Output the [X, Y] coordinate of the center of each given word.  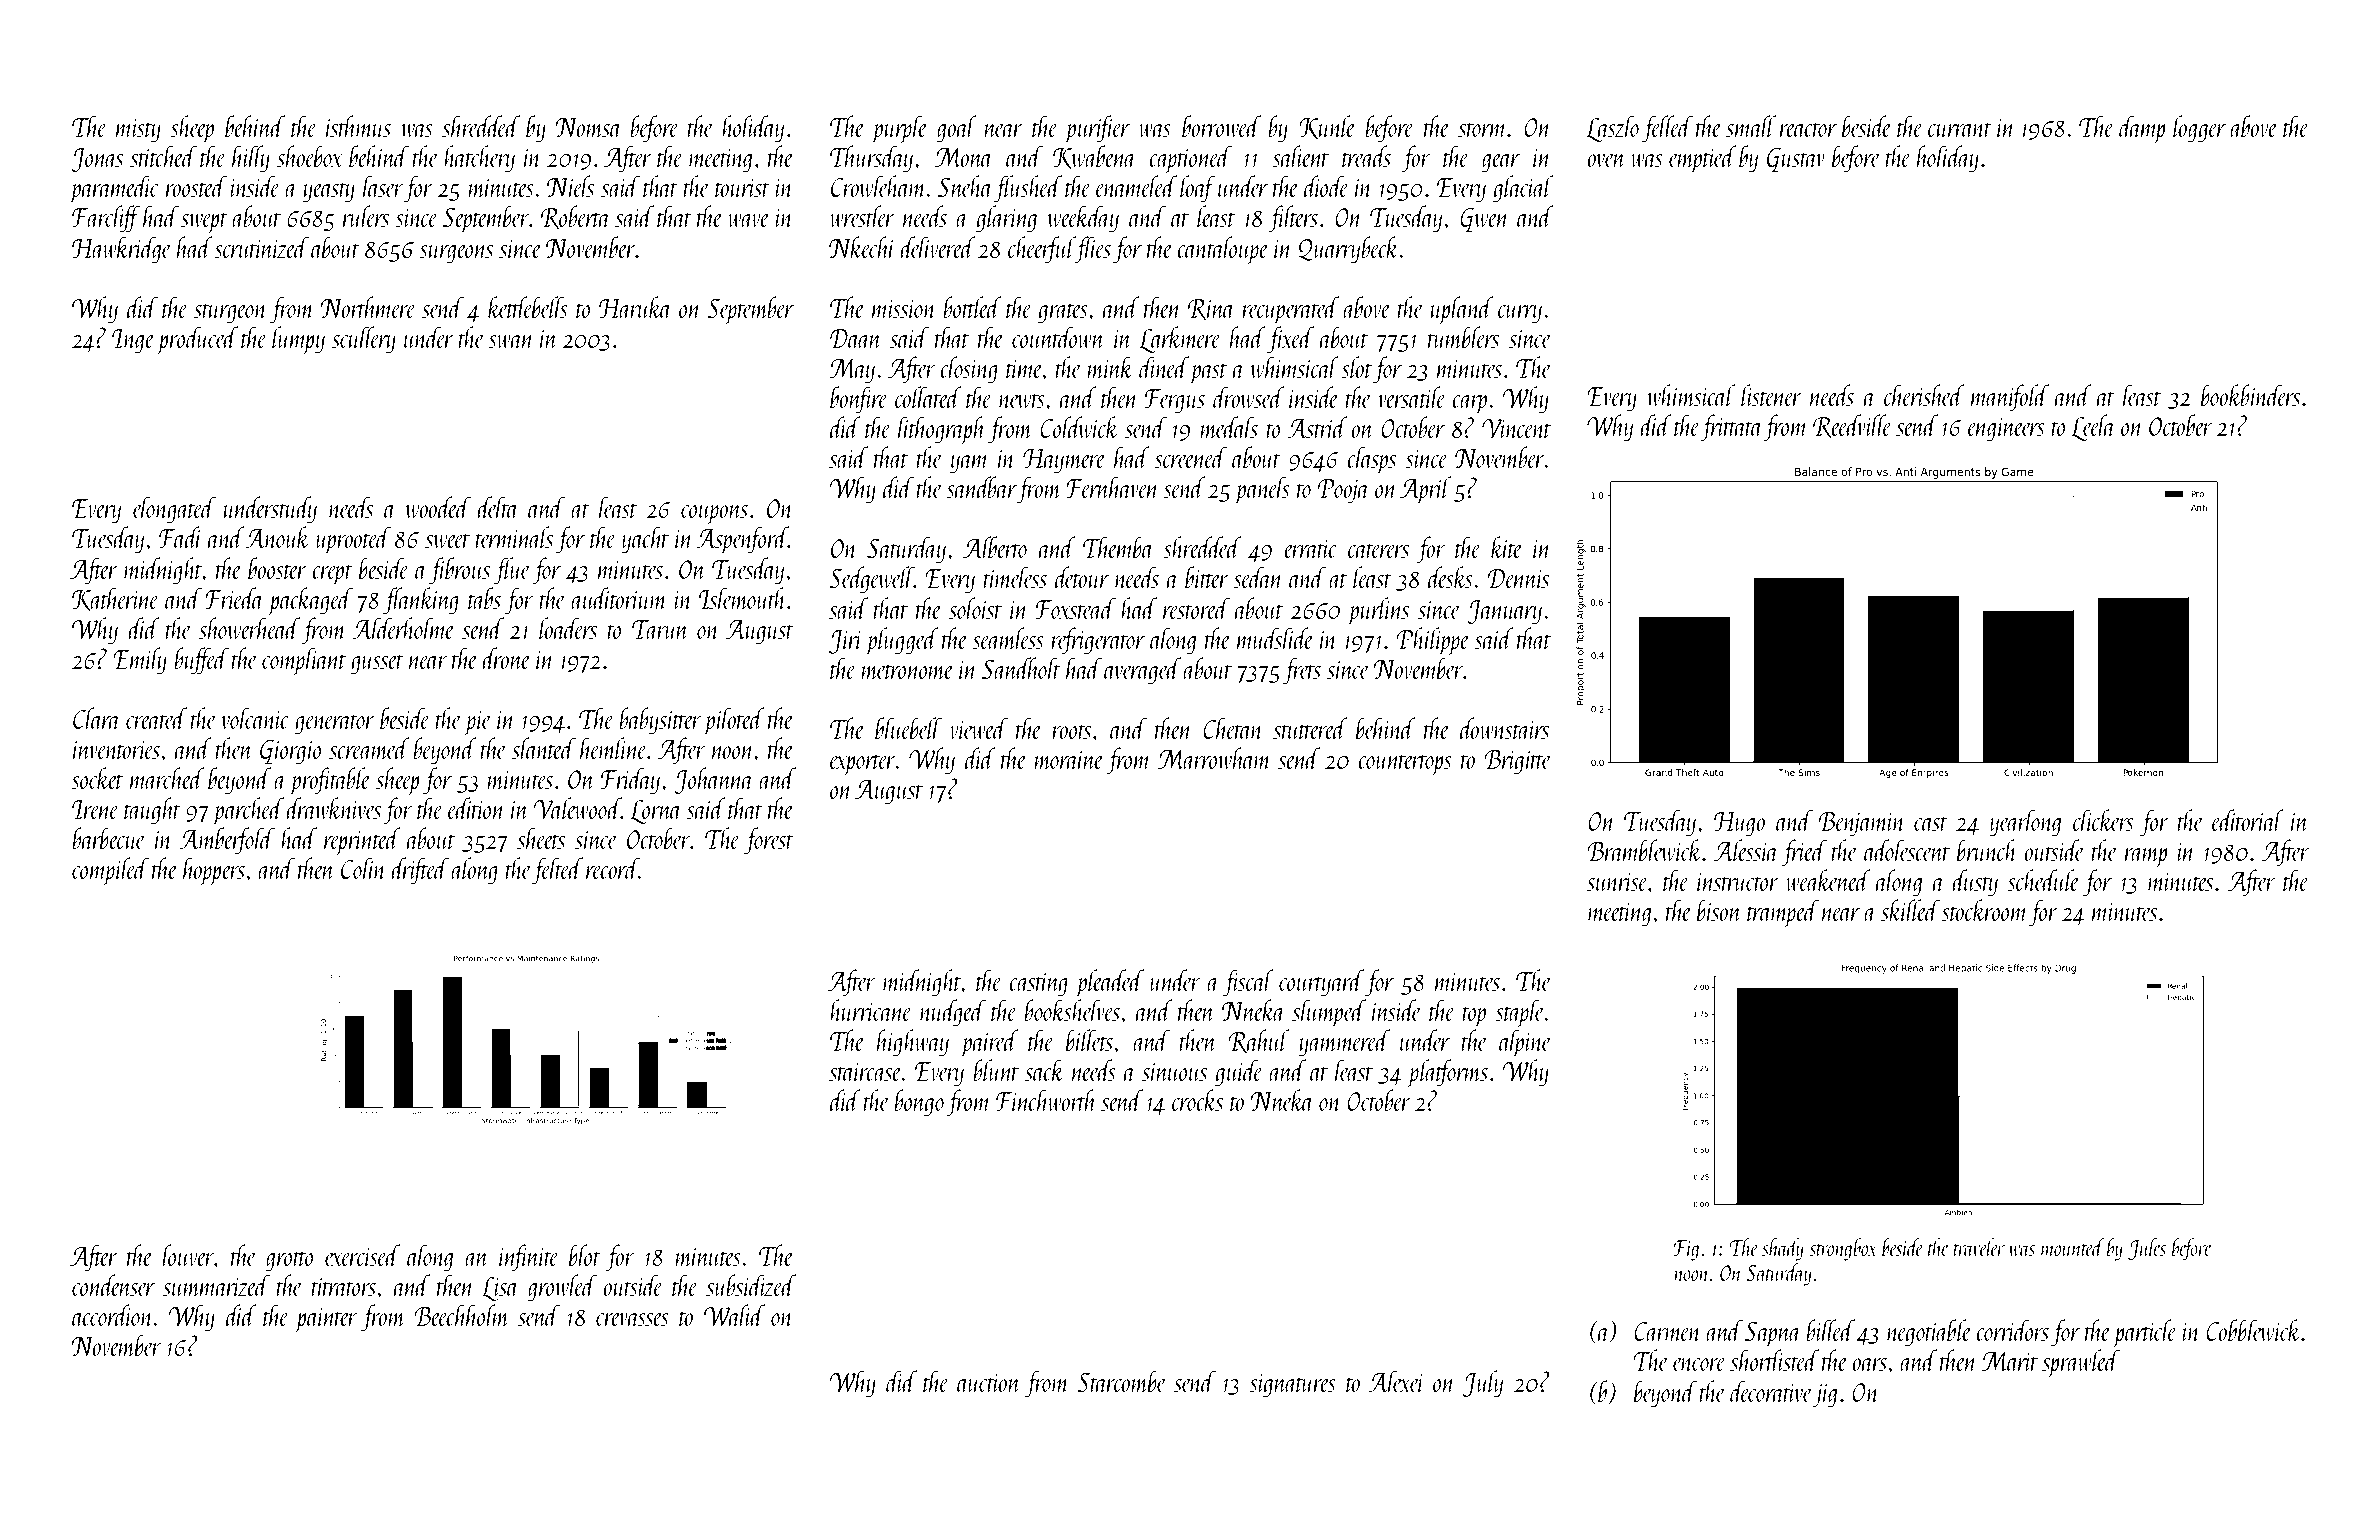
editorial [2248, 820]
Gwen [1485, 220]
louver [188, 1255]
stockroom [1984, 910]
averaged [1142, 671]
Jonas [97, 160]
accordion [113, 1315]
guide [1239, 1073]
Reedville [1852, 426]
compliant [304, 661]
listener [1771, 395]
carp [1469, 404]
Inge [133, 341]
